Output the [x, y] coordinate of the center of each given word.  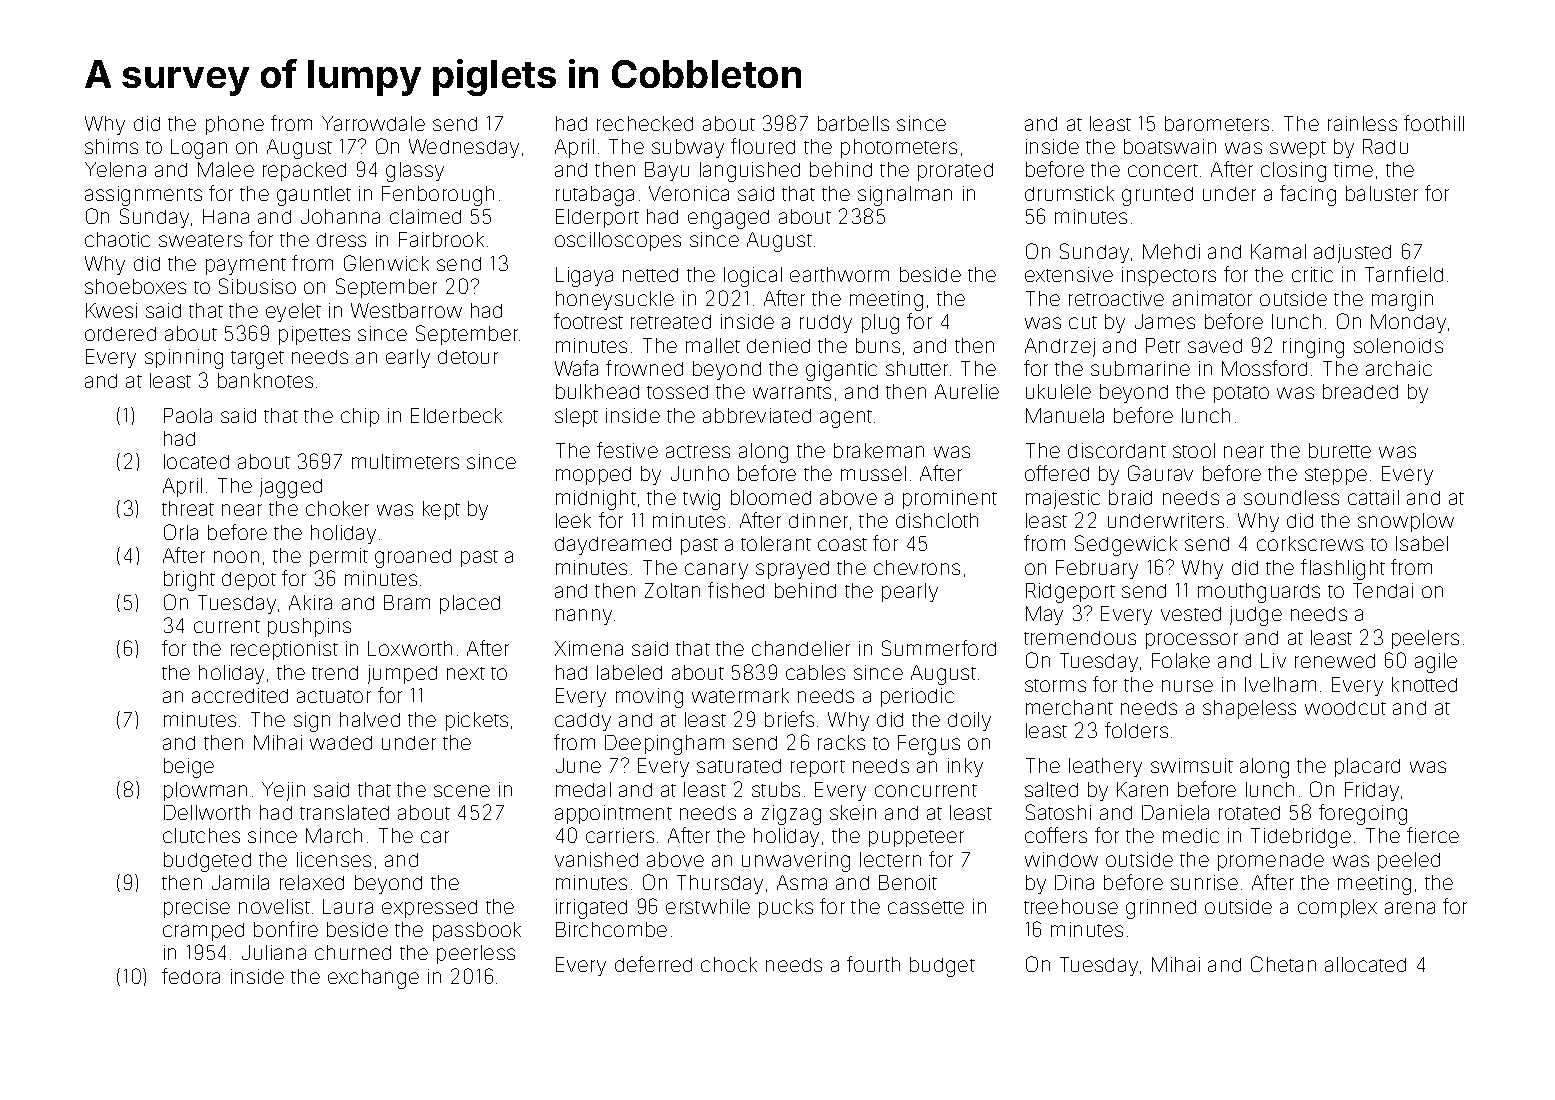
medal [583, 789]
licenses [334, 859]
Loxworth [410, 648]
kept [441, 510]
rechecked [645, 123]
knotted [1424, 684]
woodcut [1345, 708]
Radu [1385, 146]
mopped [593, 476]
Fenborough [438, 196]
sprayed [792, 570]
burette [1340, 450]
